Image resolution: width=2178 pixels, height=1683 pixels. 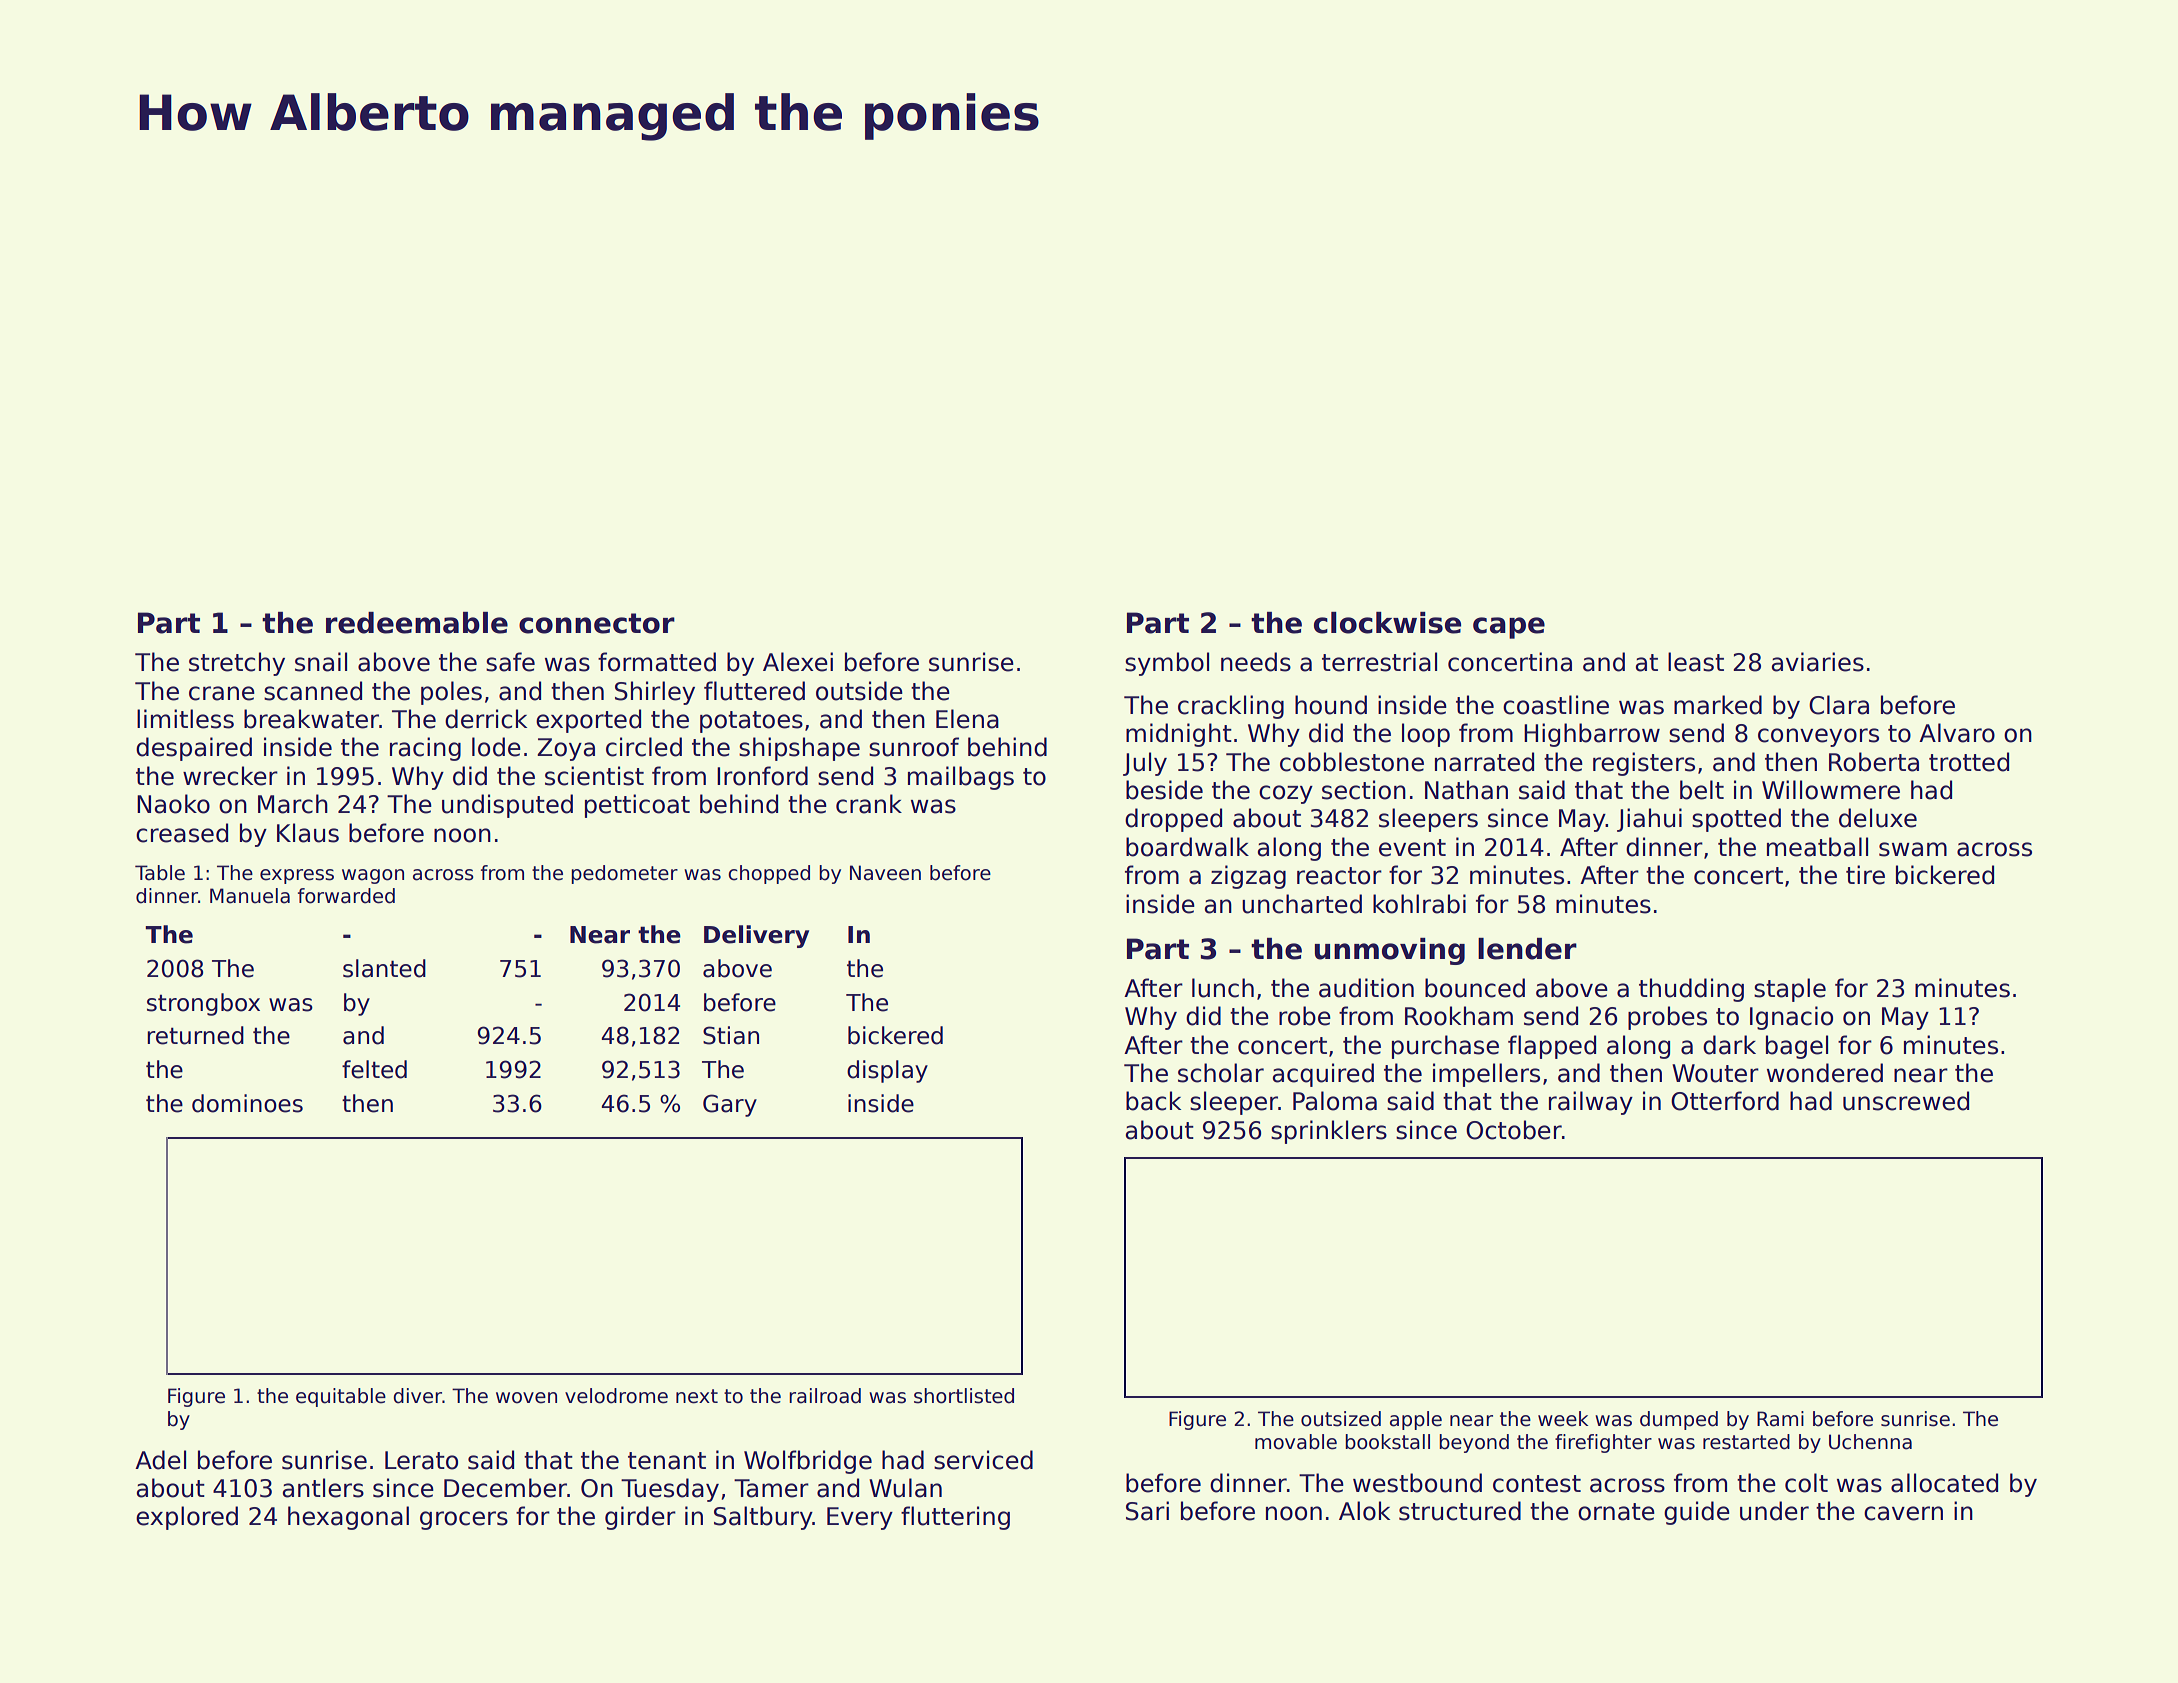 I want to click on clockwise, so click(x=1387, y=623).
